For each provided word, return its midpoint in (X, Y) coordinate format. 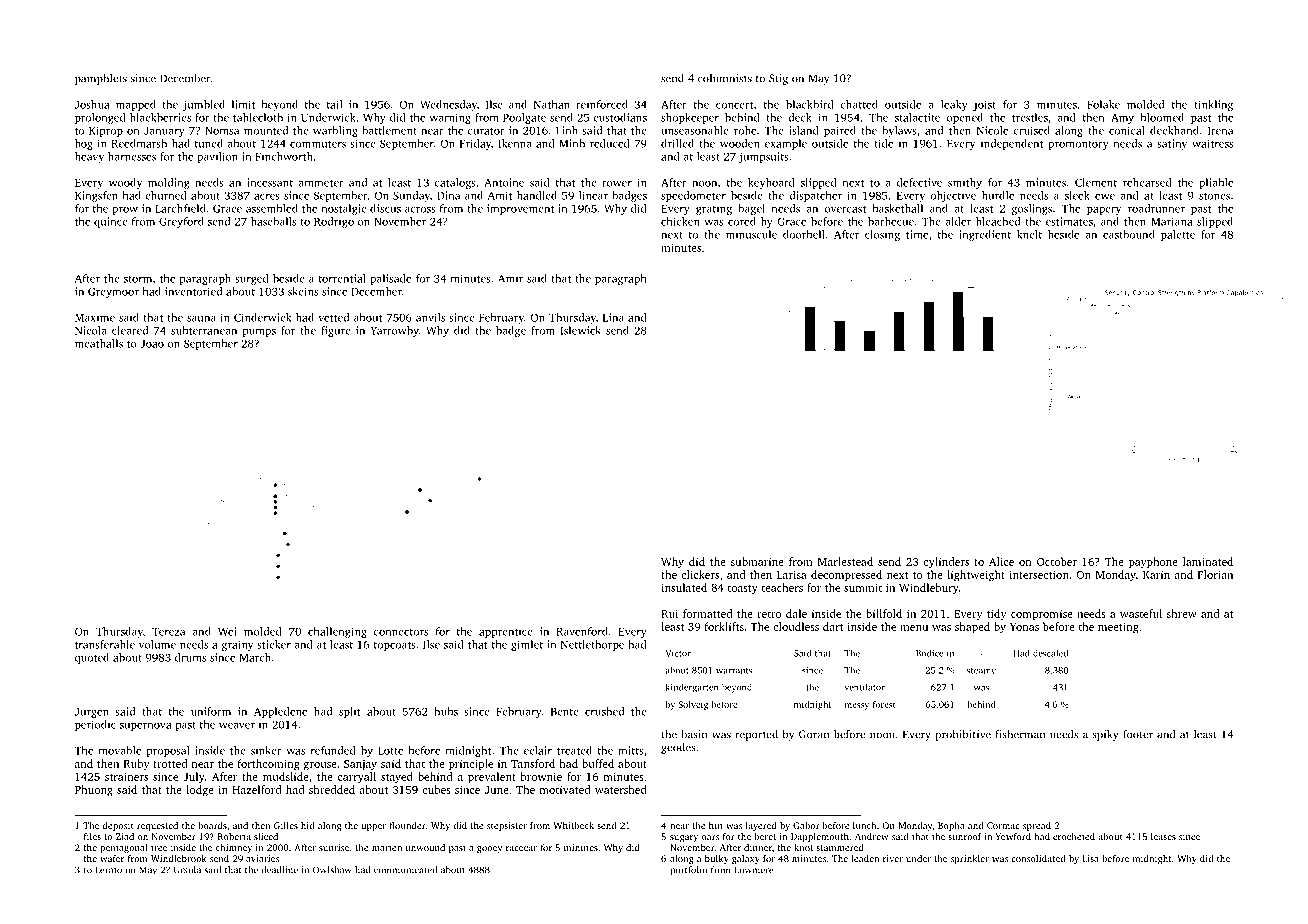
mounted (266, 130)
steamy (981, 672)
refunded (333, 750)
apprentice (506, 632)
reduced (610, 143)
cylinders (946, 562)
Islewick (580, 330)
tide (883, 143)
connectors (401, 632)
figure (336, 331)
